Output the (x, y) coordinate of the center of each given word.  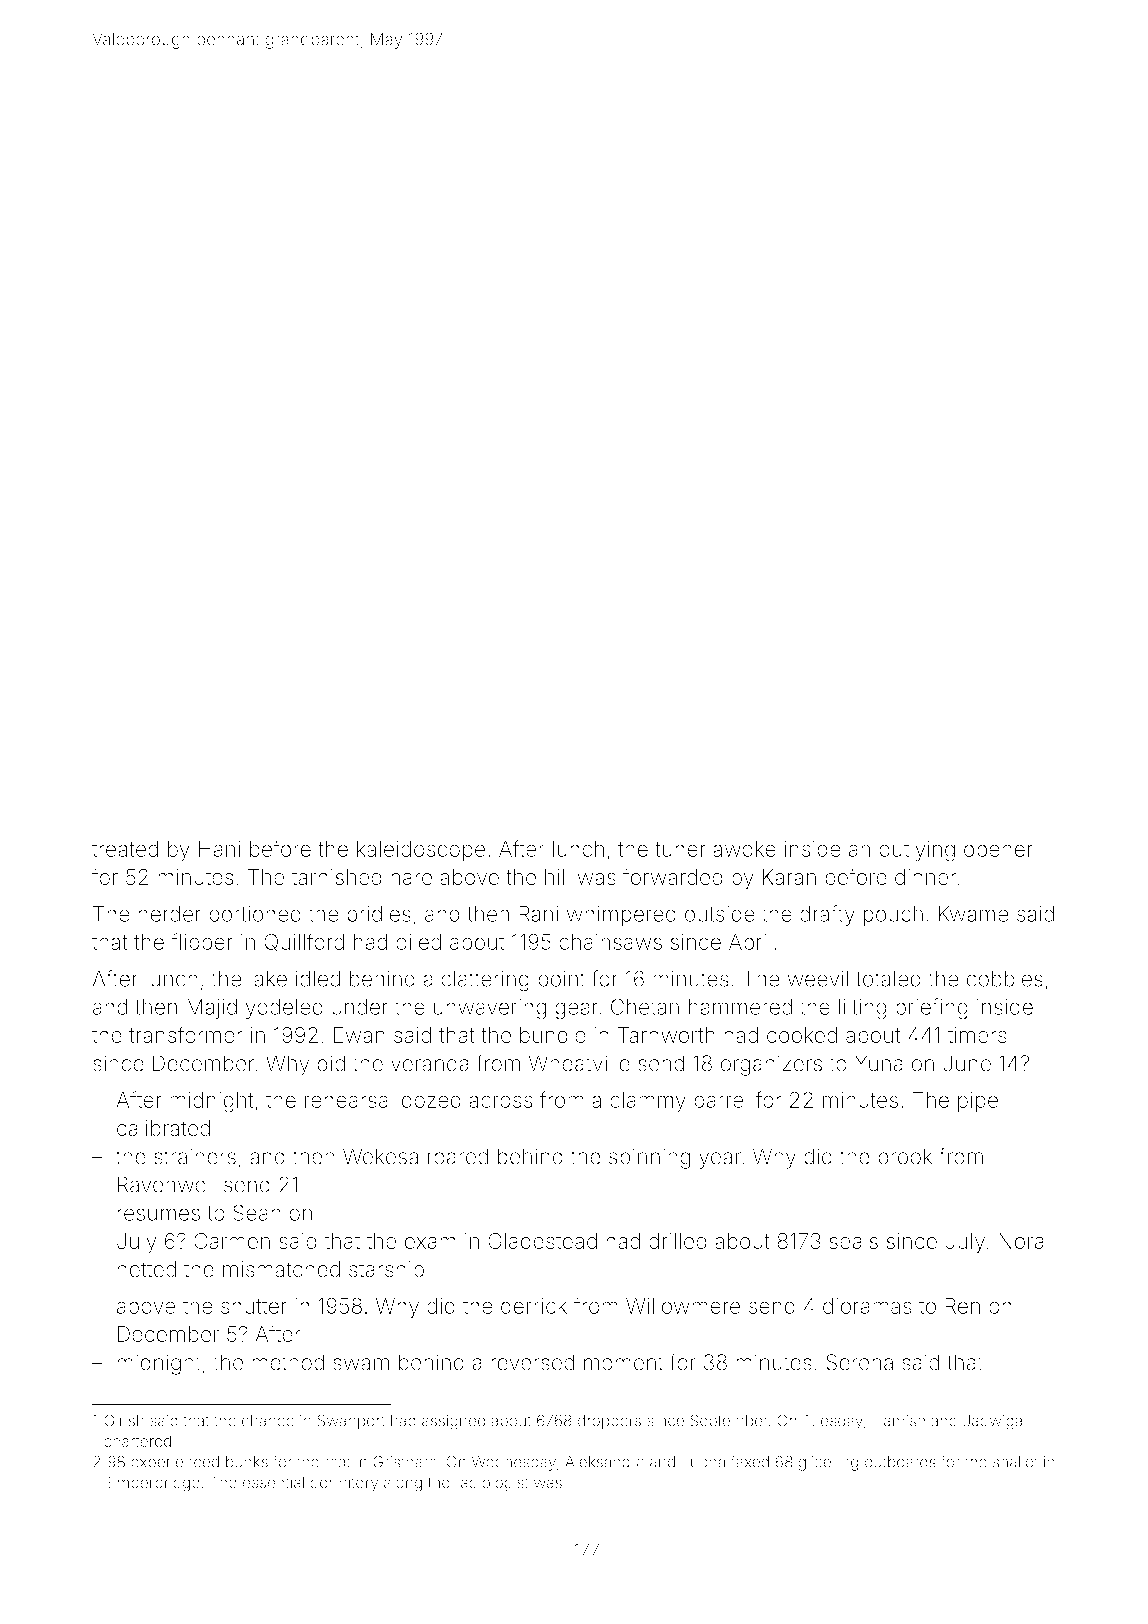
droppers (609, 1422)
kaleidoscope (421, 851)
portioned (255, 916)
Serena (859, 1362)
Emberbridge (154, 1484)
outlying (917, 851)
